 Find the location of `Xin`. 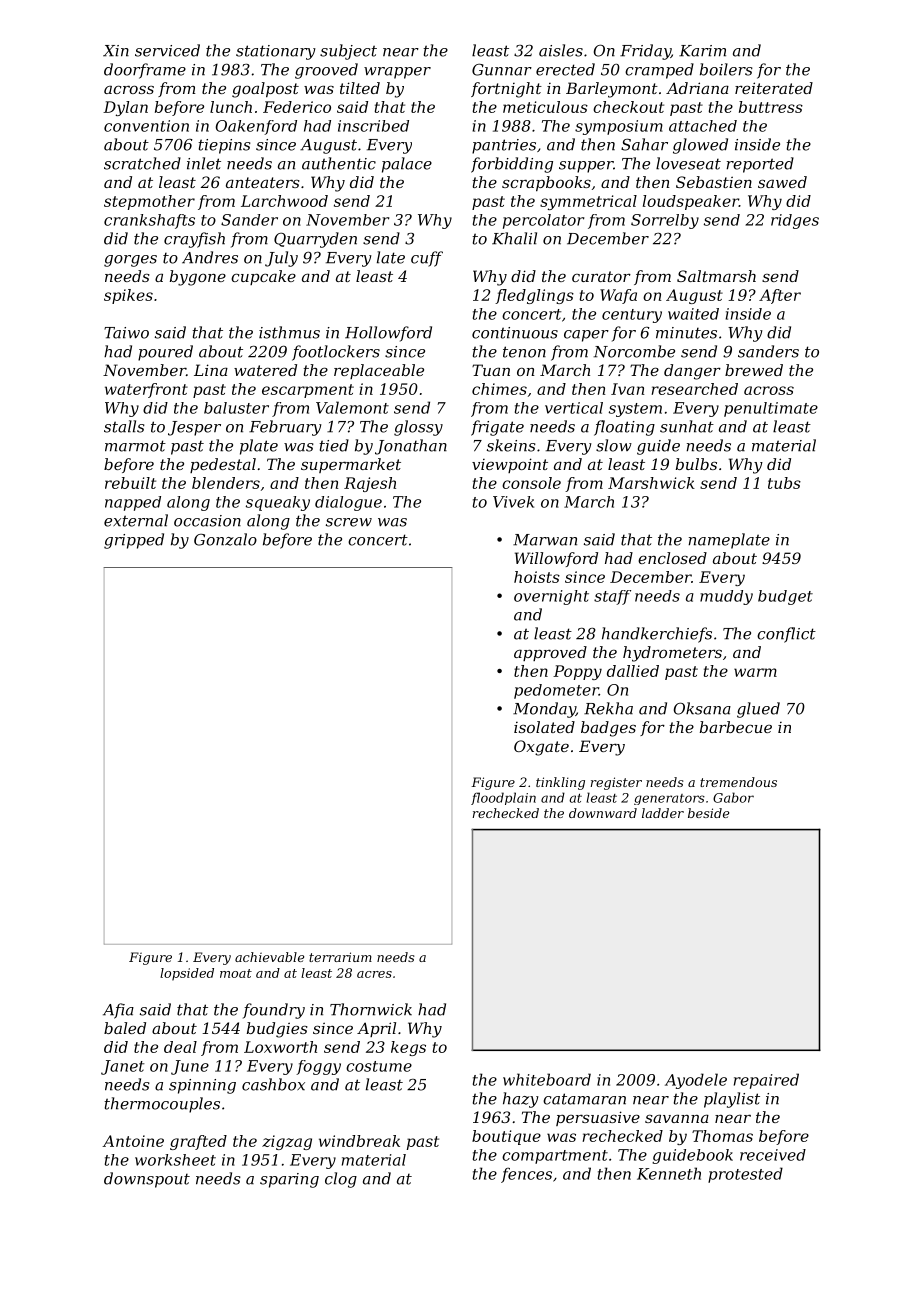

Xin is located at coordinates (116, 51).
